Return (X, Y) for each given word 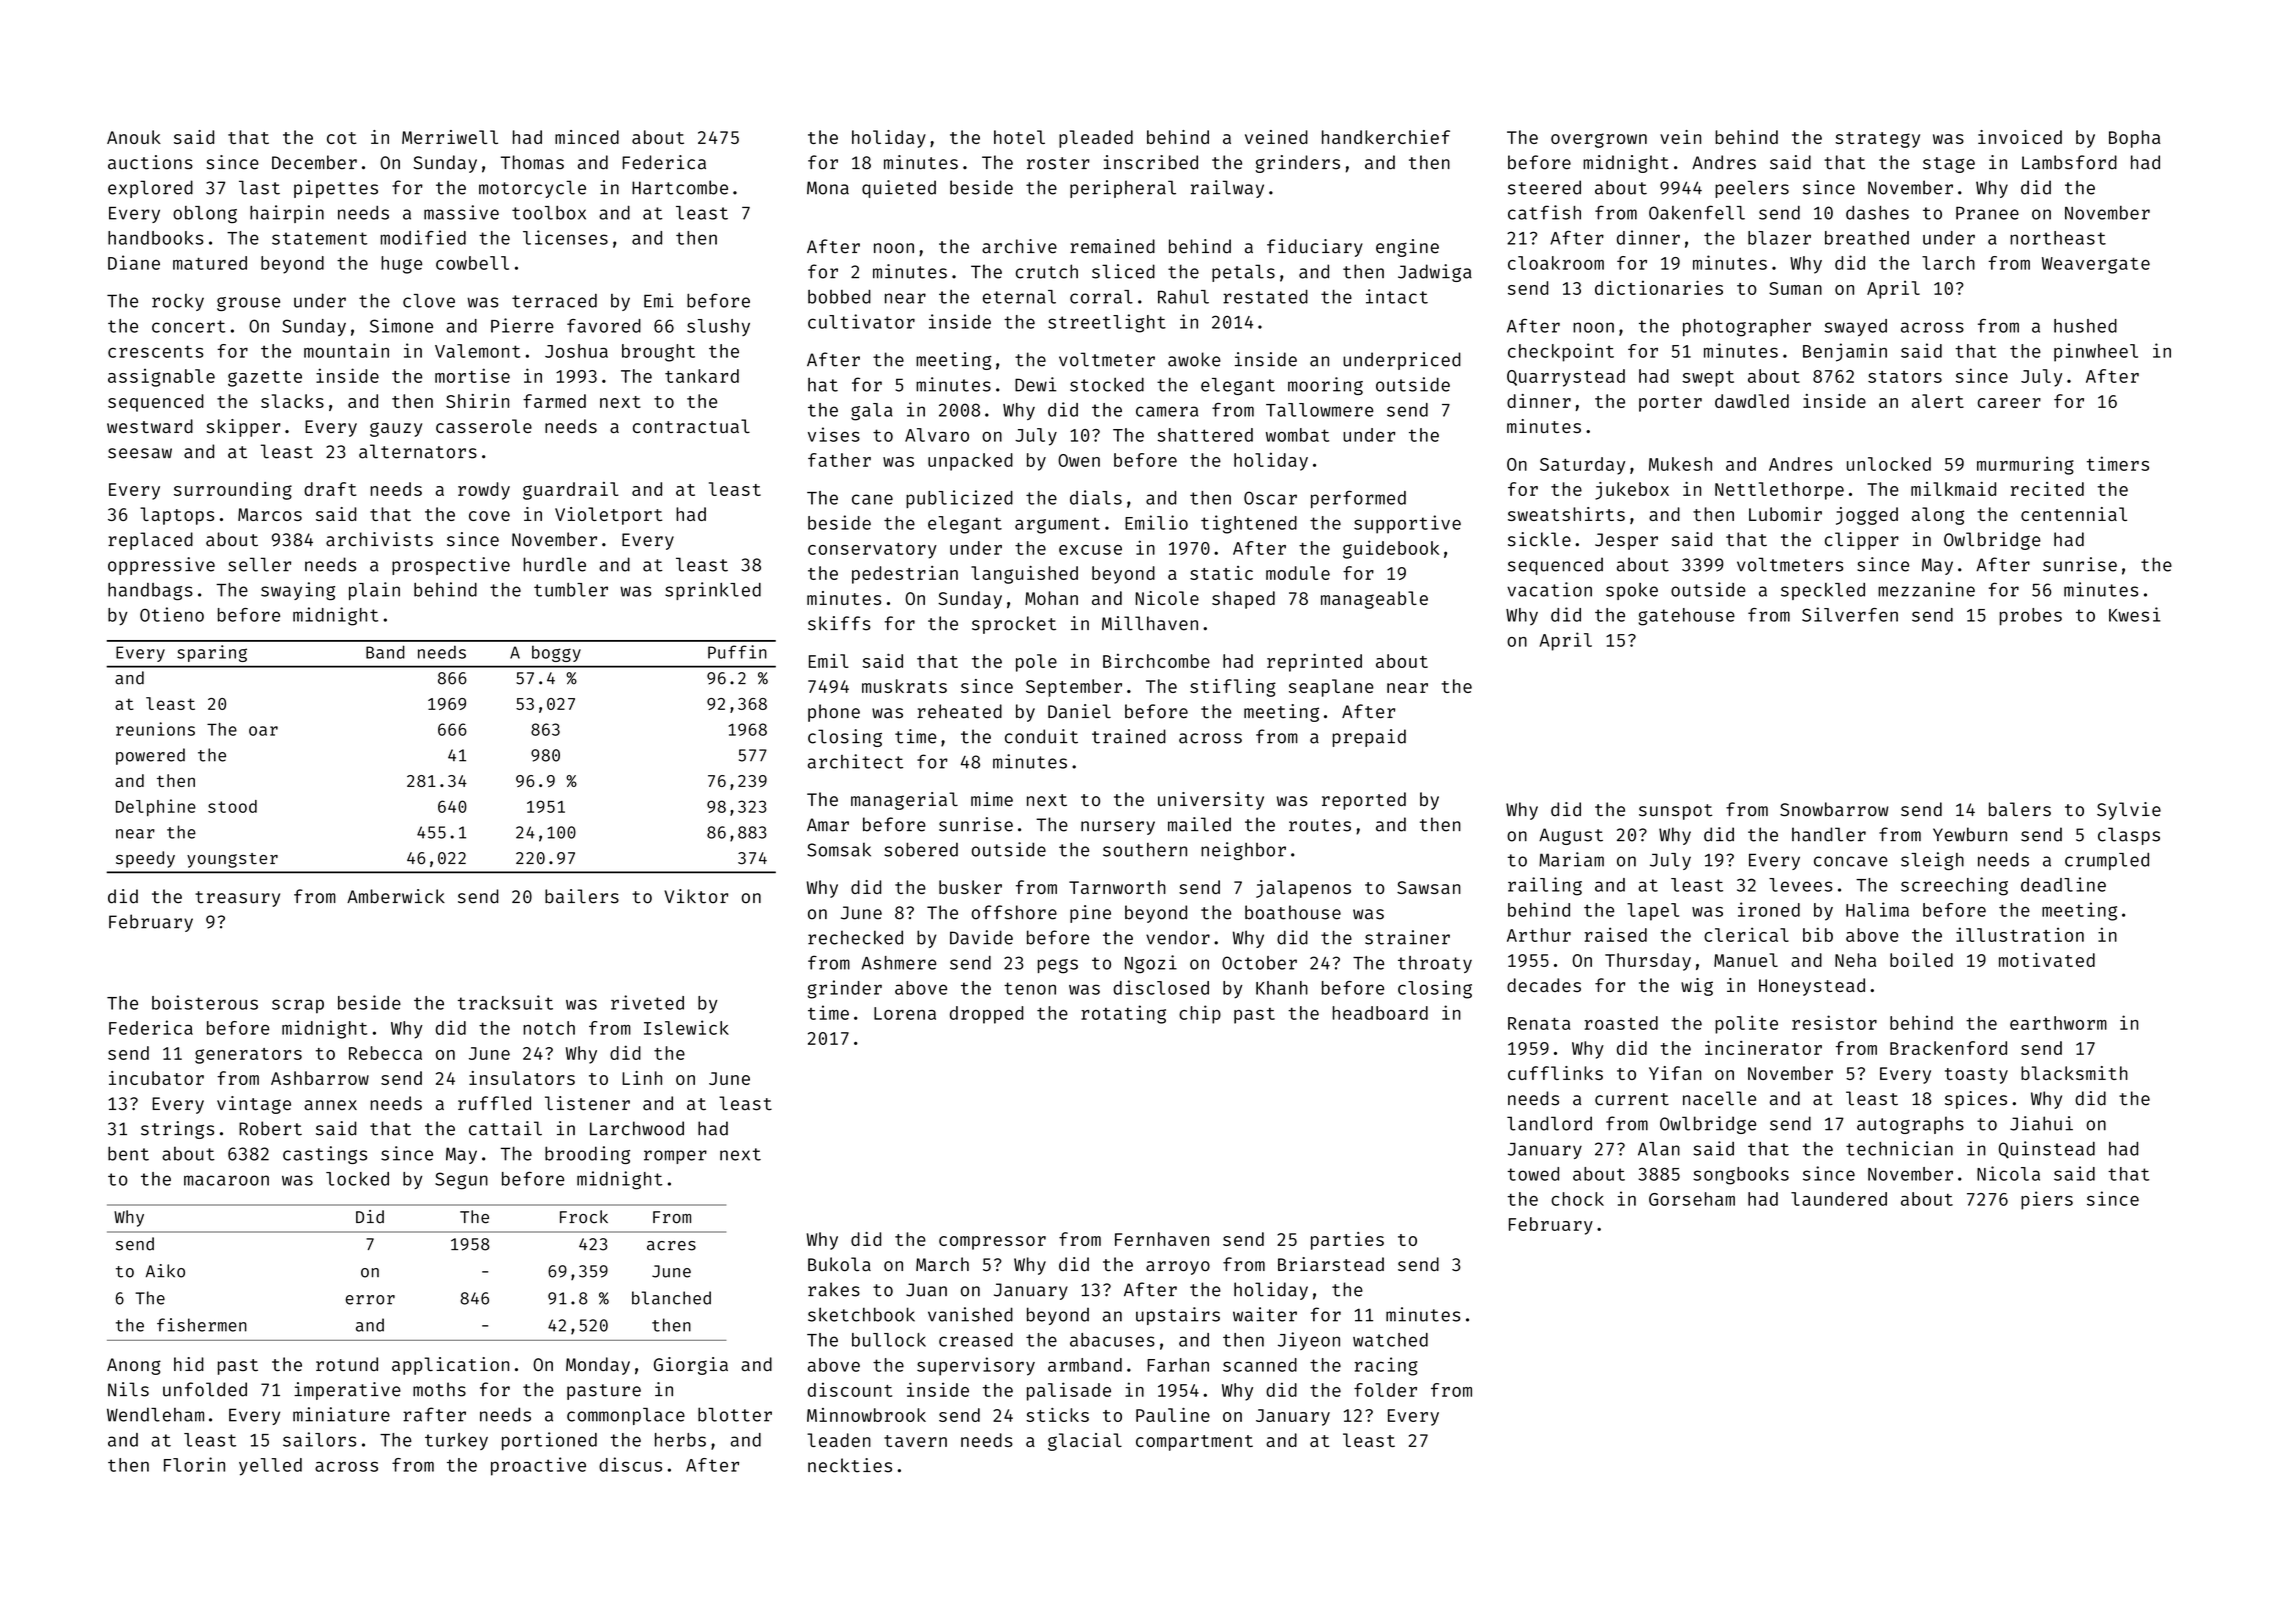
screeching (1954, 886)
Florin (194, 1464)
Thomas (532, 162)
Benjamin (1845, 352)
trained (1129, 736)
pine (1090, 914)
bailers (582, 896)
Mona (828, 188)
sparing (212, 653)
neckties (850, 1465)
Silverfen (1850, 614)
